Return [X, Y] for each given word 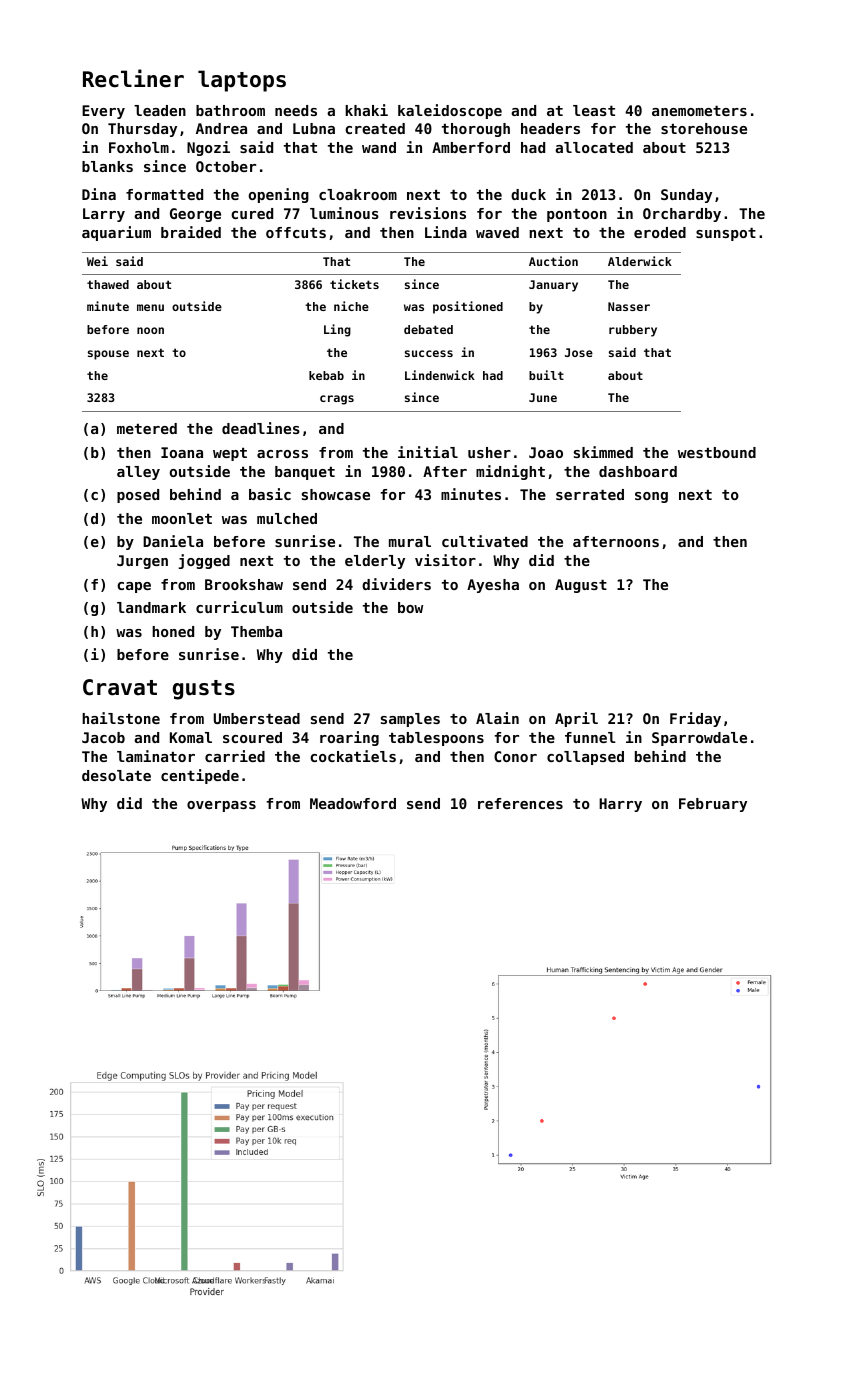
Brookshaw [244, 584]
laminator [156, 756]
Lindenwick [440, 375]
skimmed [603, 452]
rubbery [633, 331]
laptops [242, 81]
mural [410, 541]
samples [410, 720]
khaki [366, 110]
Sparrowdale [699, 739]
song [651, 497]
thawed [108, 284]
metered [147, 428]
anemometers [699, 111]
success [429, 353]
